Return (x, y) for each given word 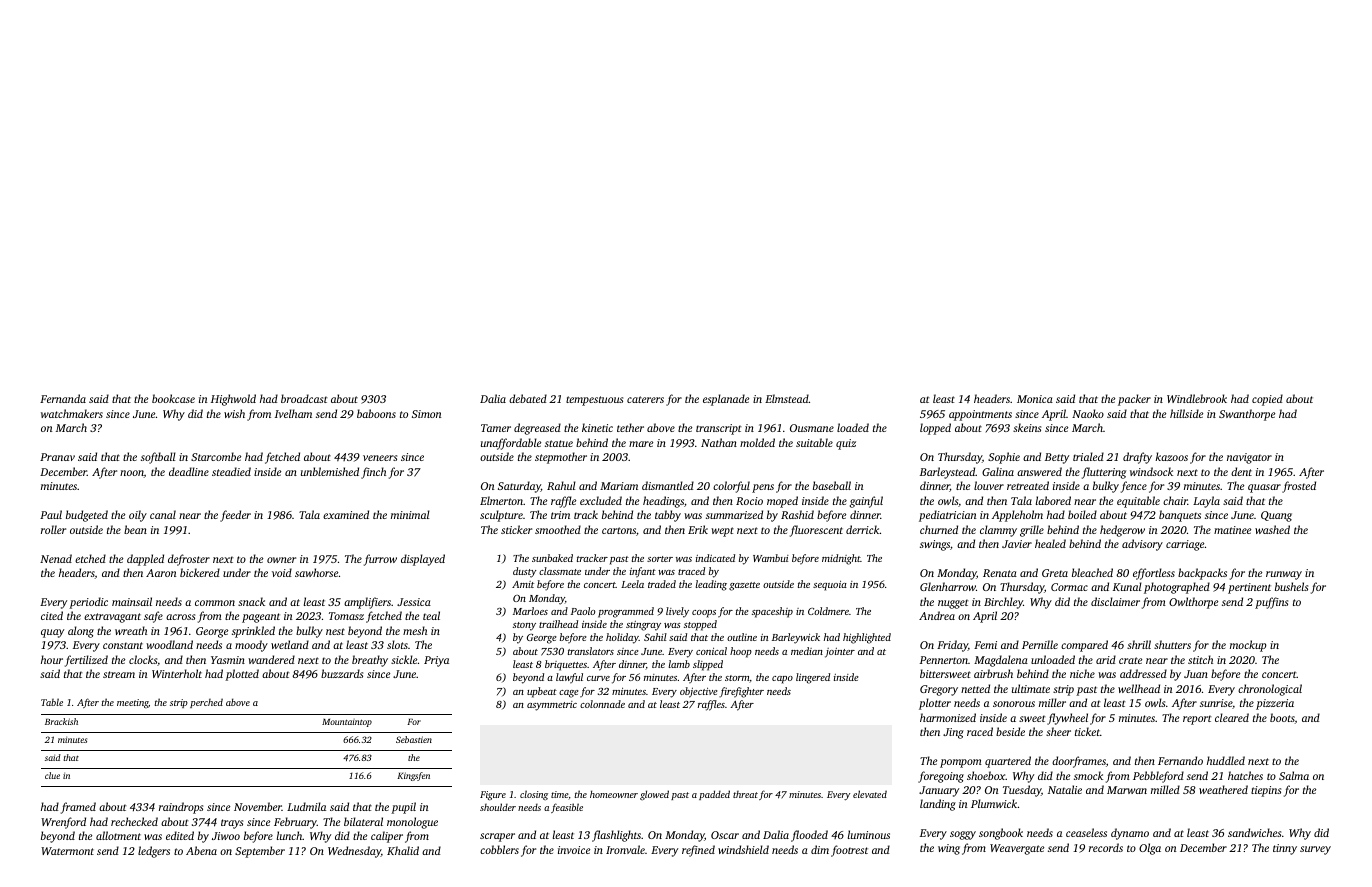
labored (1053, 500)
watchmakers (72, 413)
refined (698, 851)
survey (1315, 850)
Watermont (67, 851)
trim (560, 515)
